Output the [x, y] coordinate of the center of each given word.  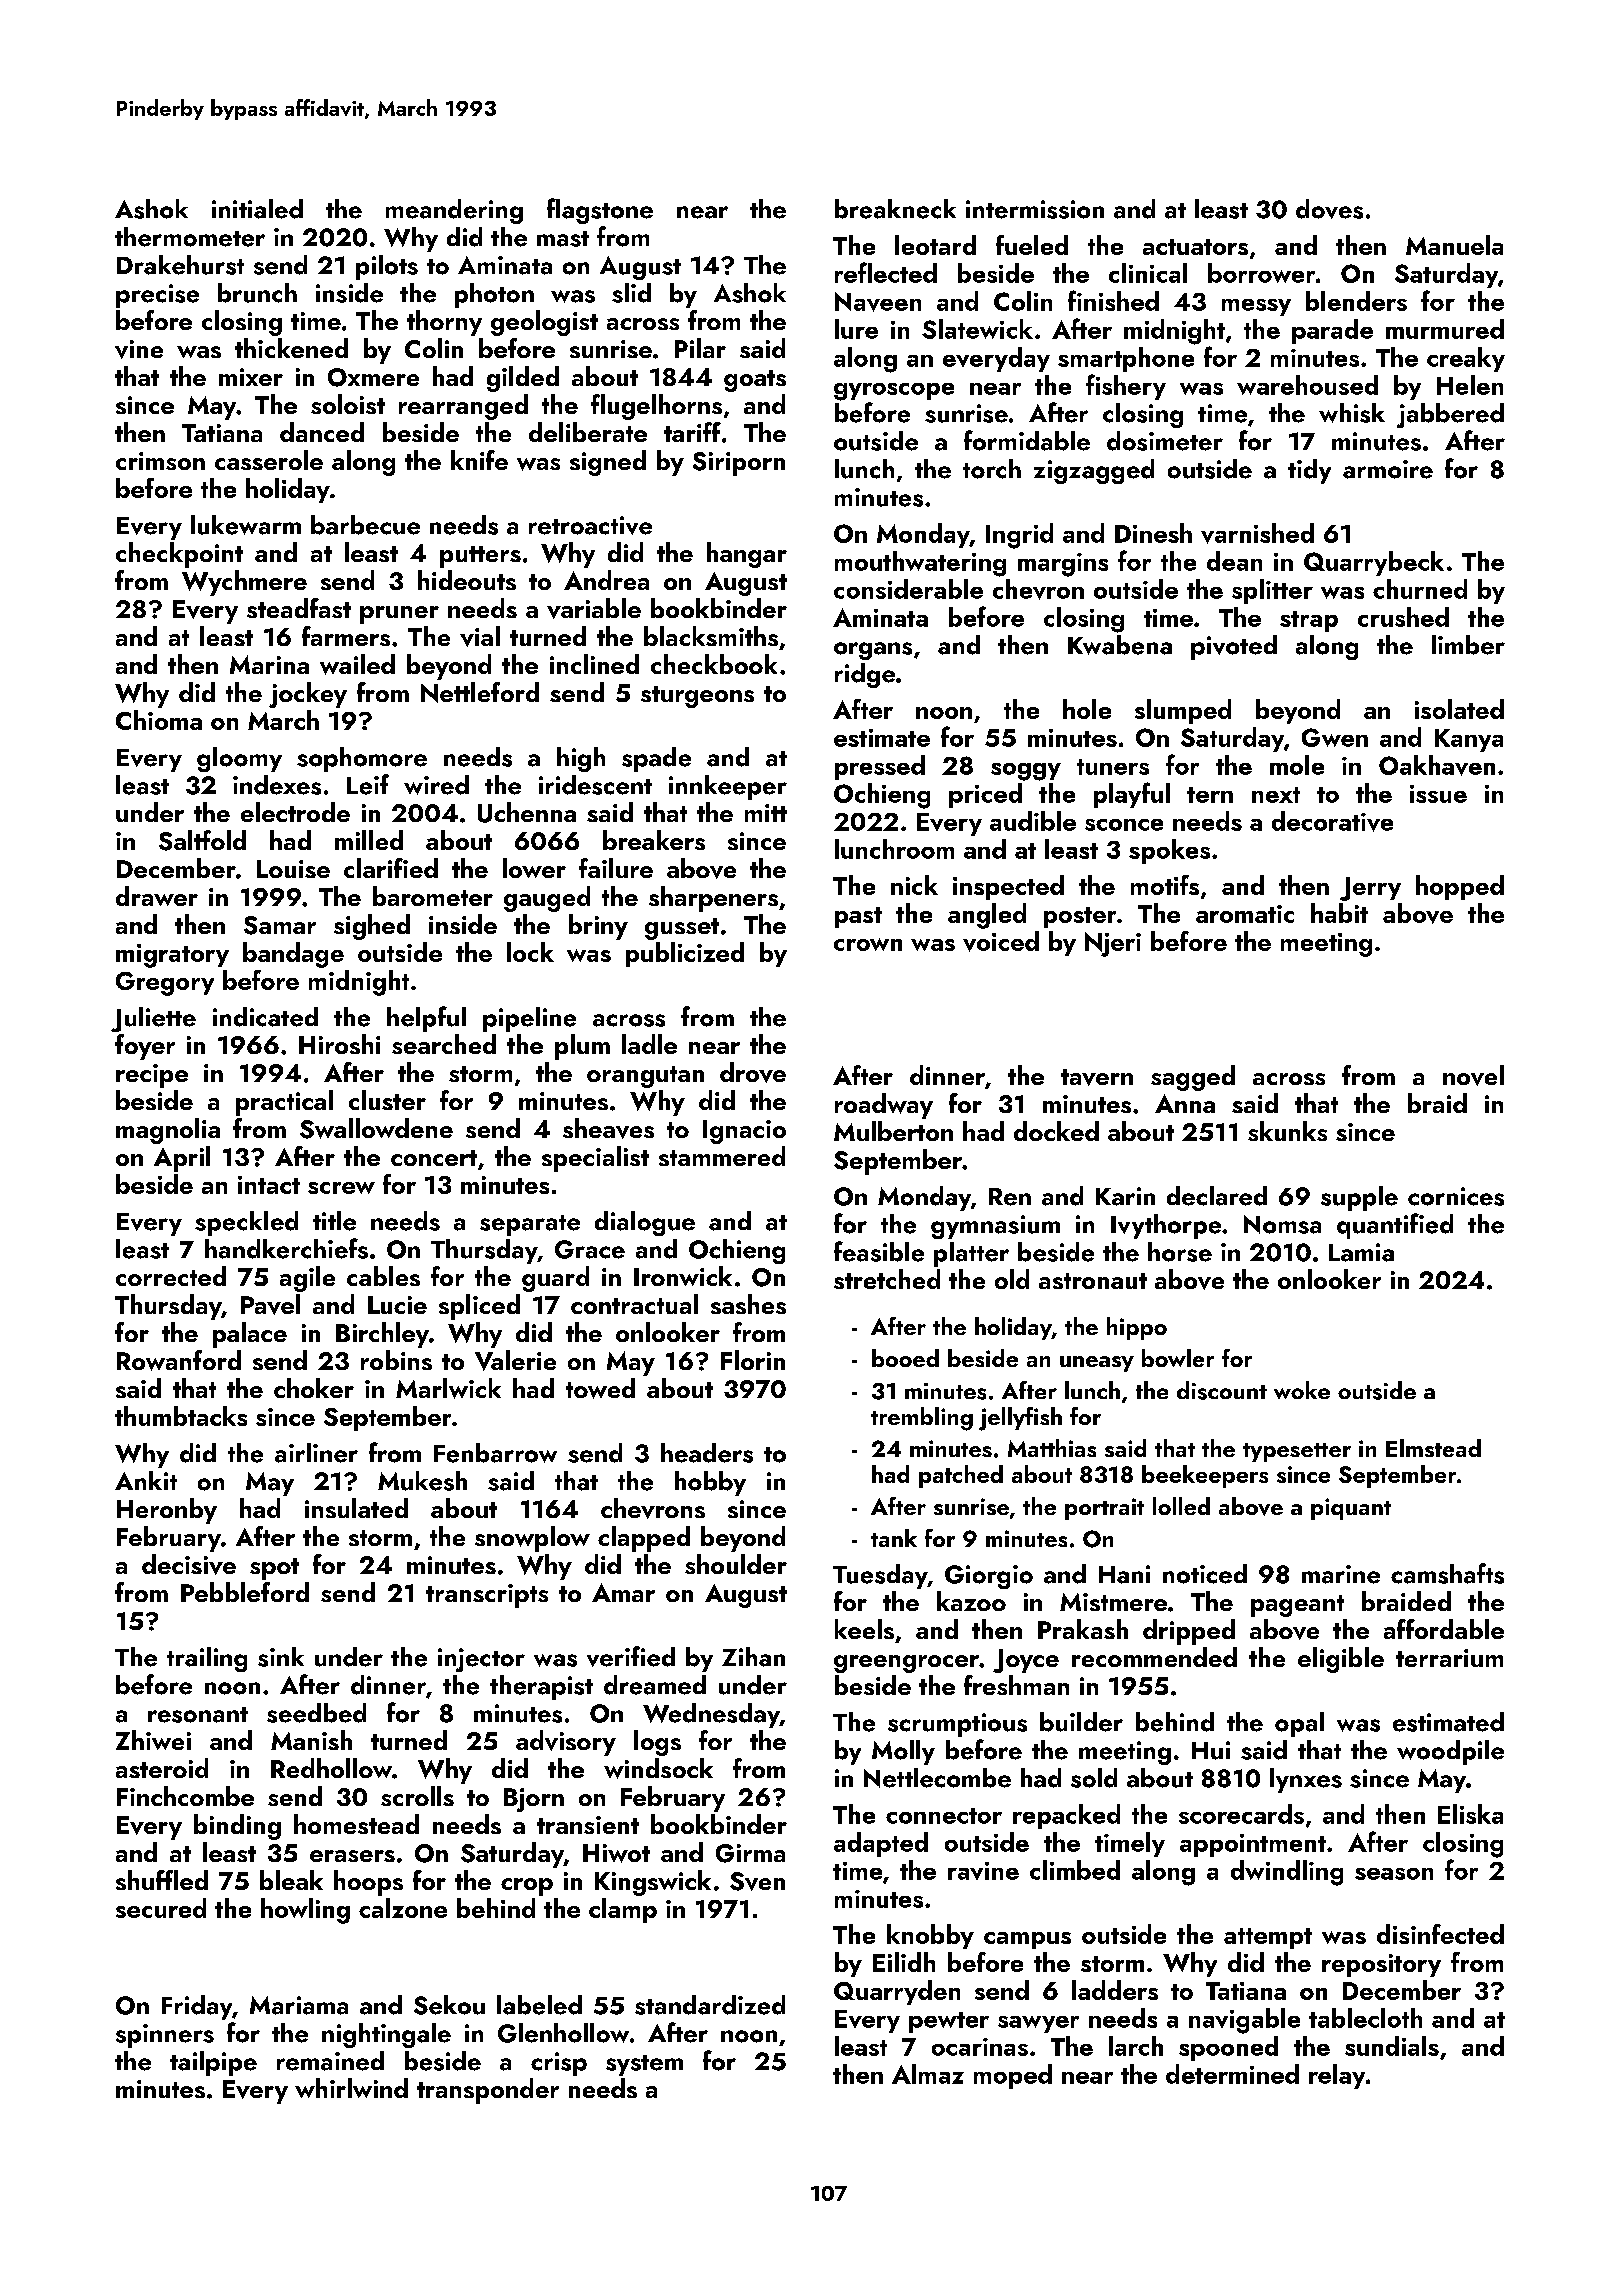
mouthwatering [920, 564]
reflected [886, 272]
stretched [887, 1279]
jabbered [1450, 415]
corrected [171, 1276]
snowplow [532, 1539]
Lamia [1361, 1252]
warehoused [1307, 385]
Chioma [159, 720]
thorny [444, 323]
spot [274, 1569]
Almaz [928, 2074]
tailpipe [213, 2063]
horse [1180, 1252]
